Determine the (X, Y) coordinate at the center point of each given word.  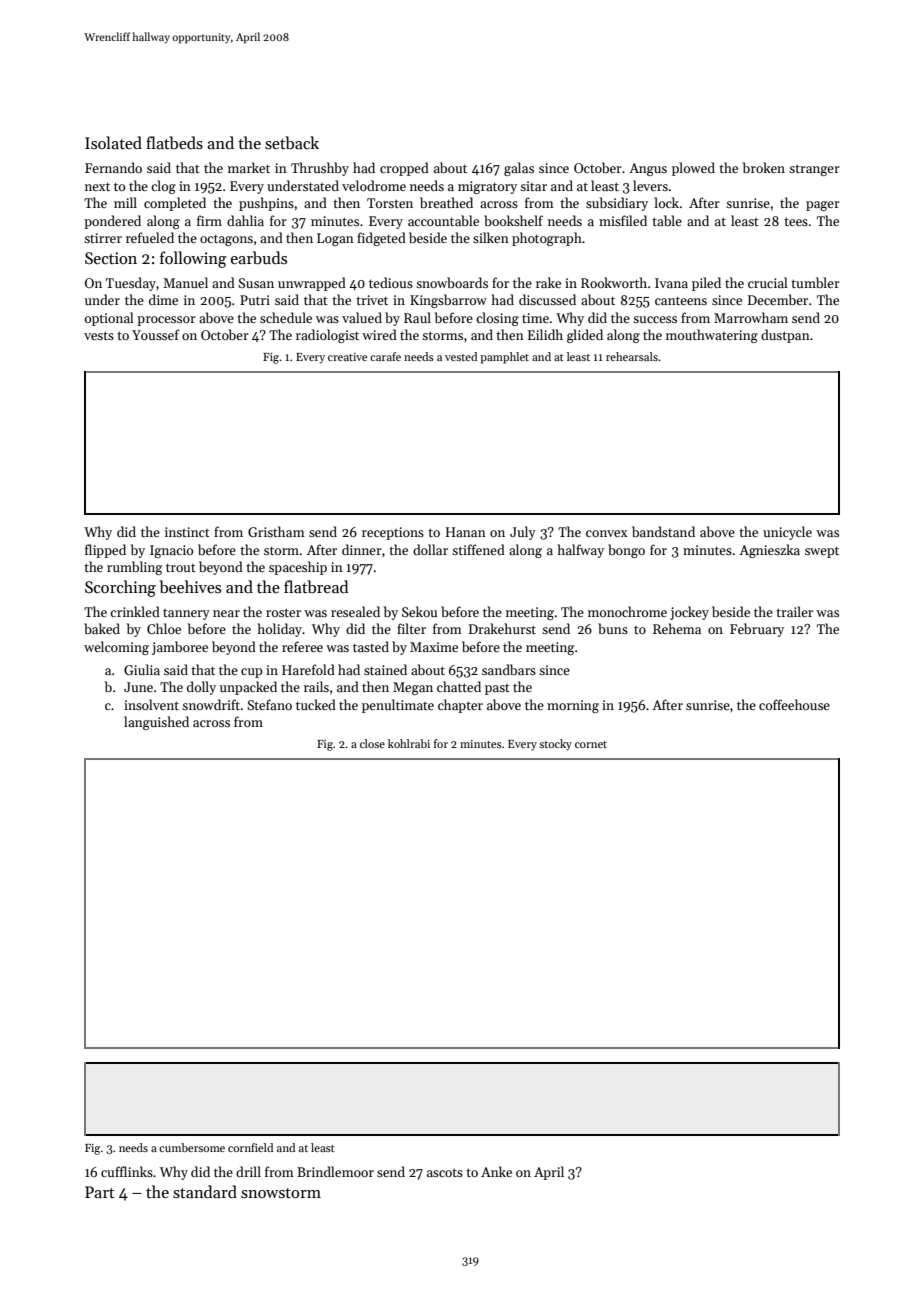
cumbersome (192, 1147)
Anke (496, 1171)
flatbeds (174, 143)
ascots (445, 1172)
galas (519, 169)
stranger (814, 170)
